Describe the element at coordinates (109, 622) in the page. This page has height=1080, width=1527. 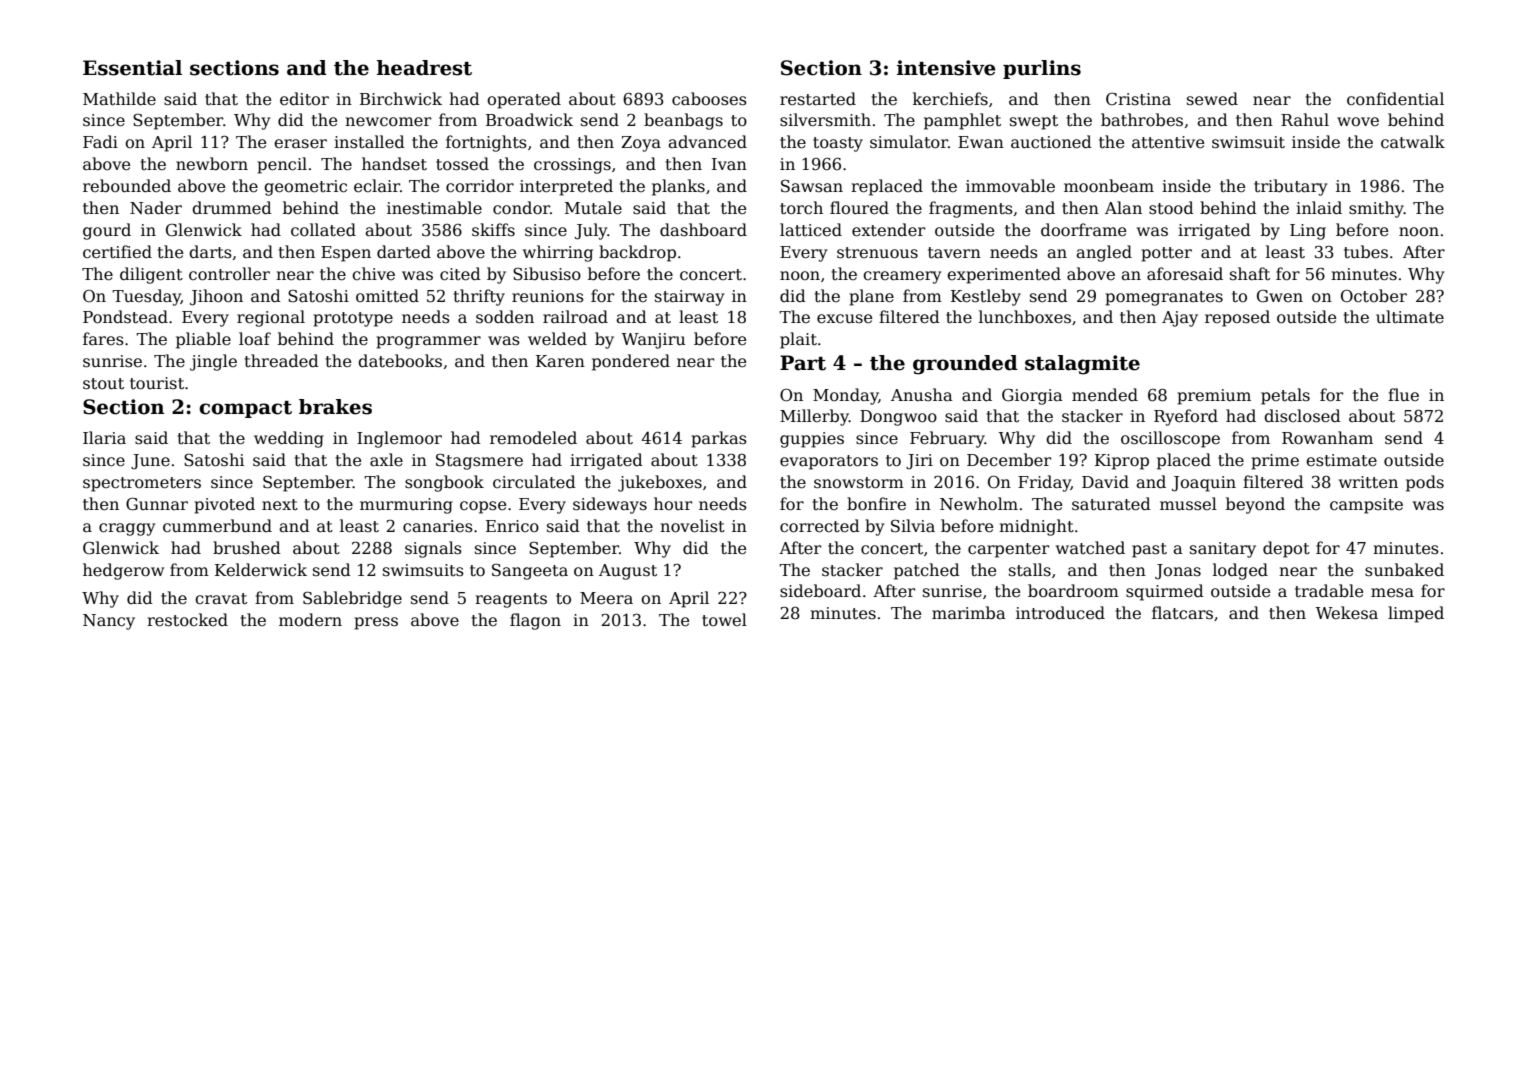
I see `Nancy` at that location.
